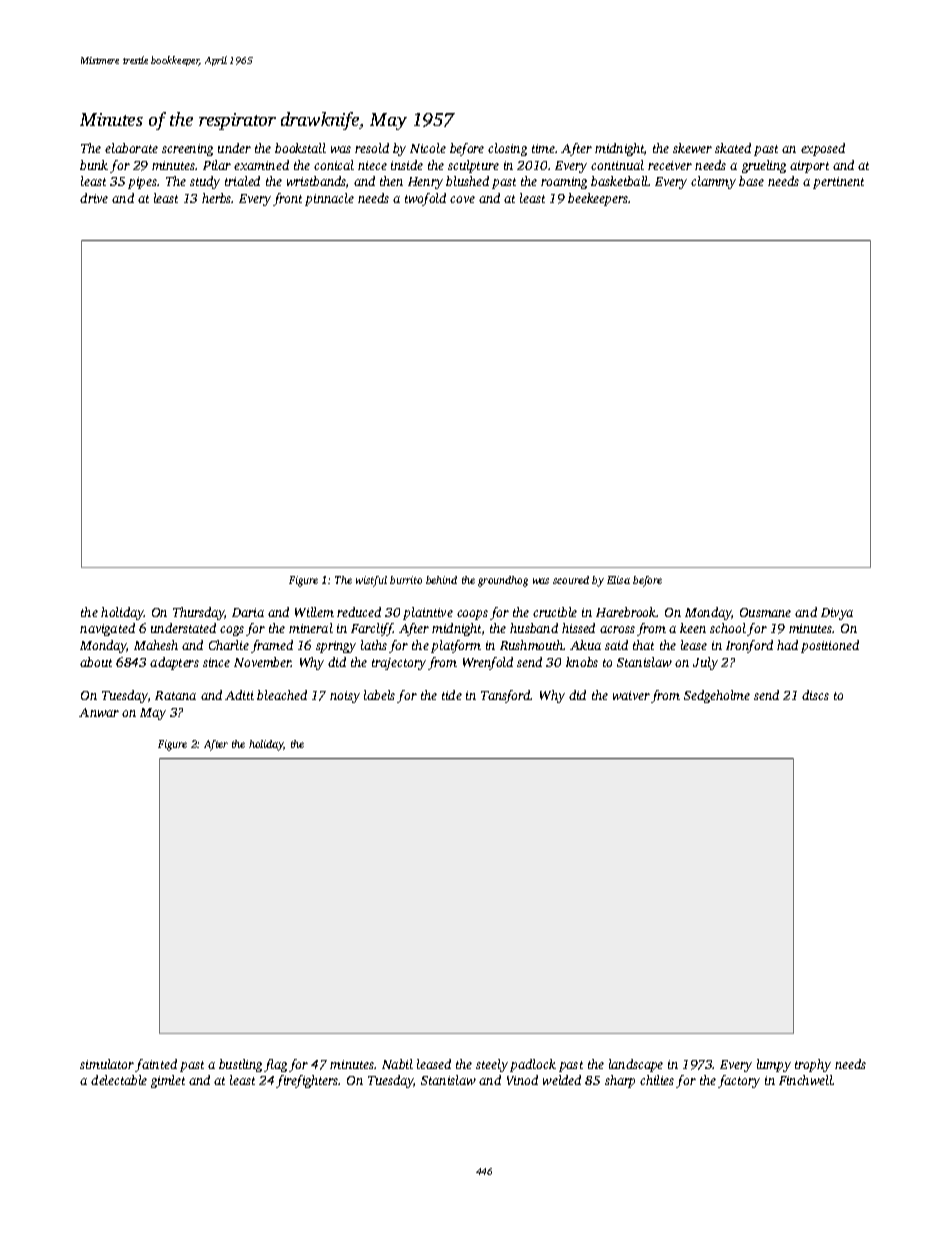  I want to click on Vinod, so click(522, 1080).
